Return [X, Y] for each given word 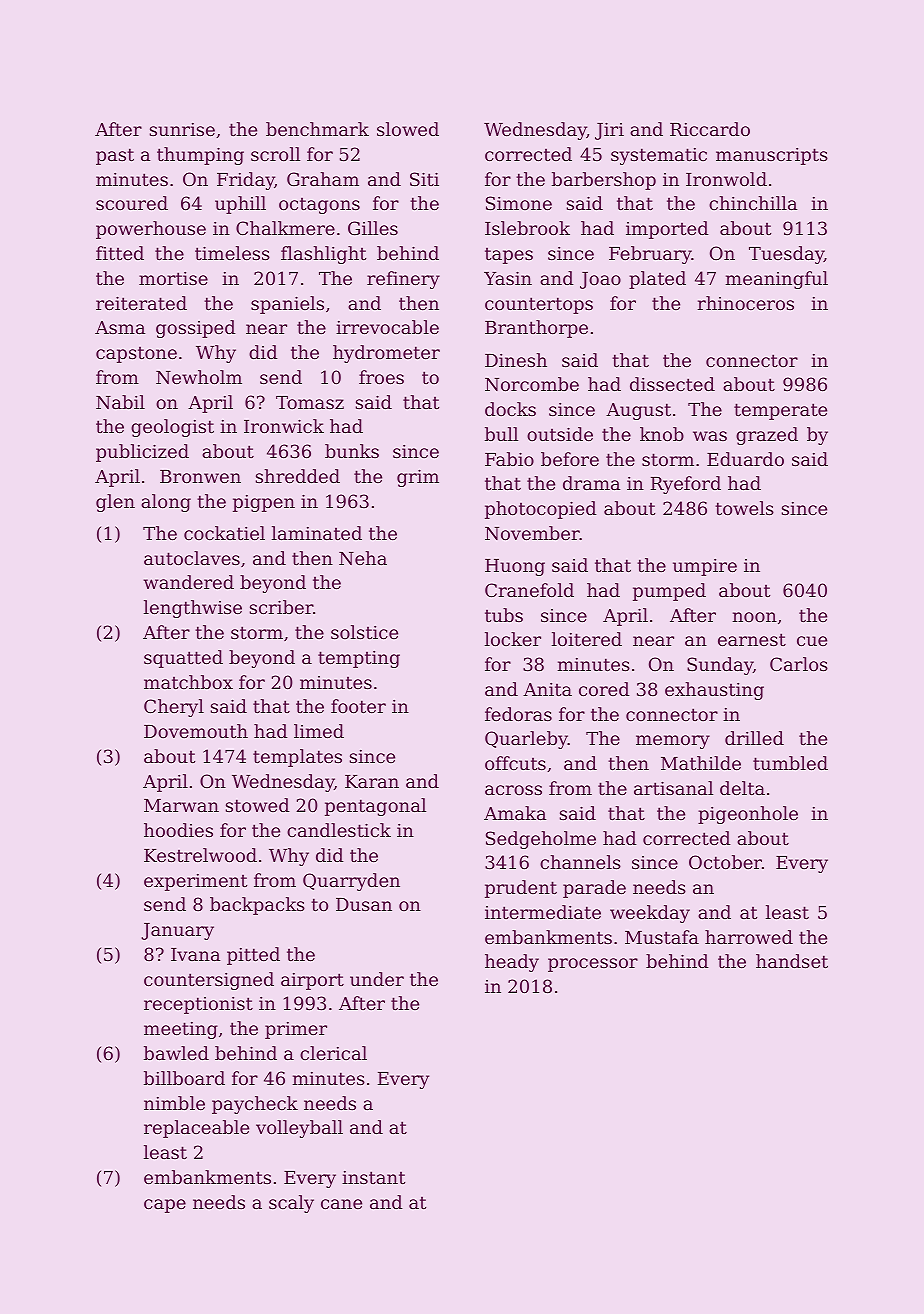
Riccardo [710, 129]
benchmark [317, 129]
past [115, 156]
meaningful [776, 280]
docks [510, 409]
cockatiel [224, 533]
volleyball [299, 1129]
